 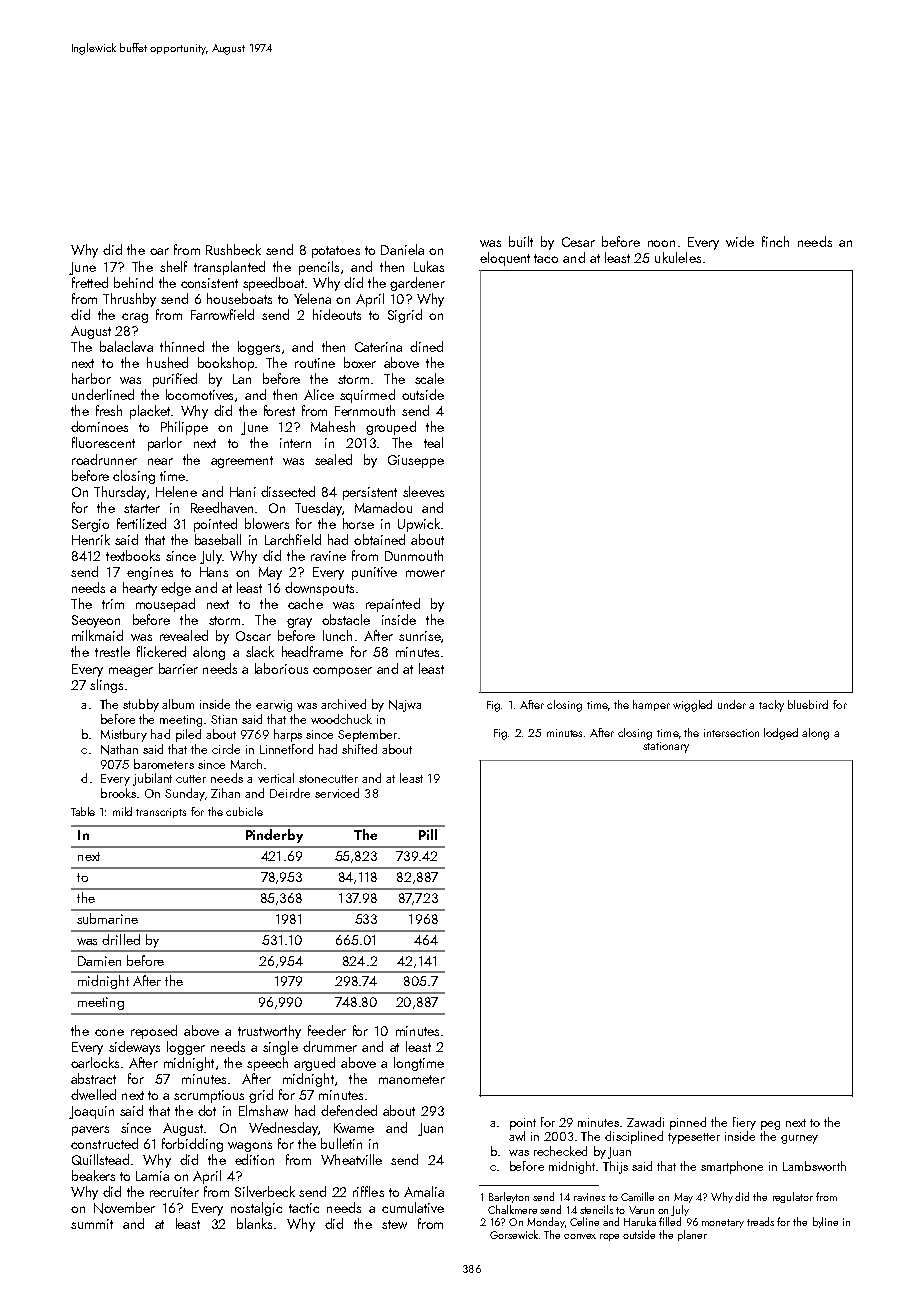 I want to click on September, so click(x=367, y=735).
